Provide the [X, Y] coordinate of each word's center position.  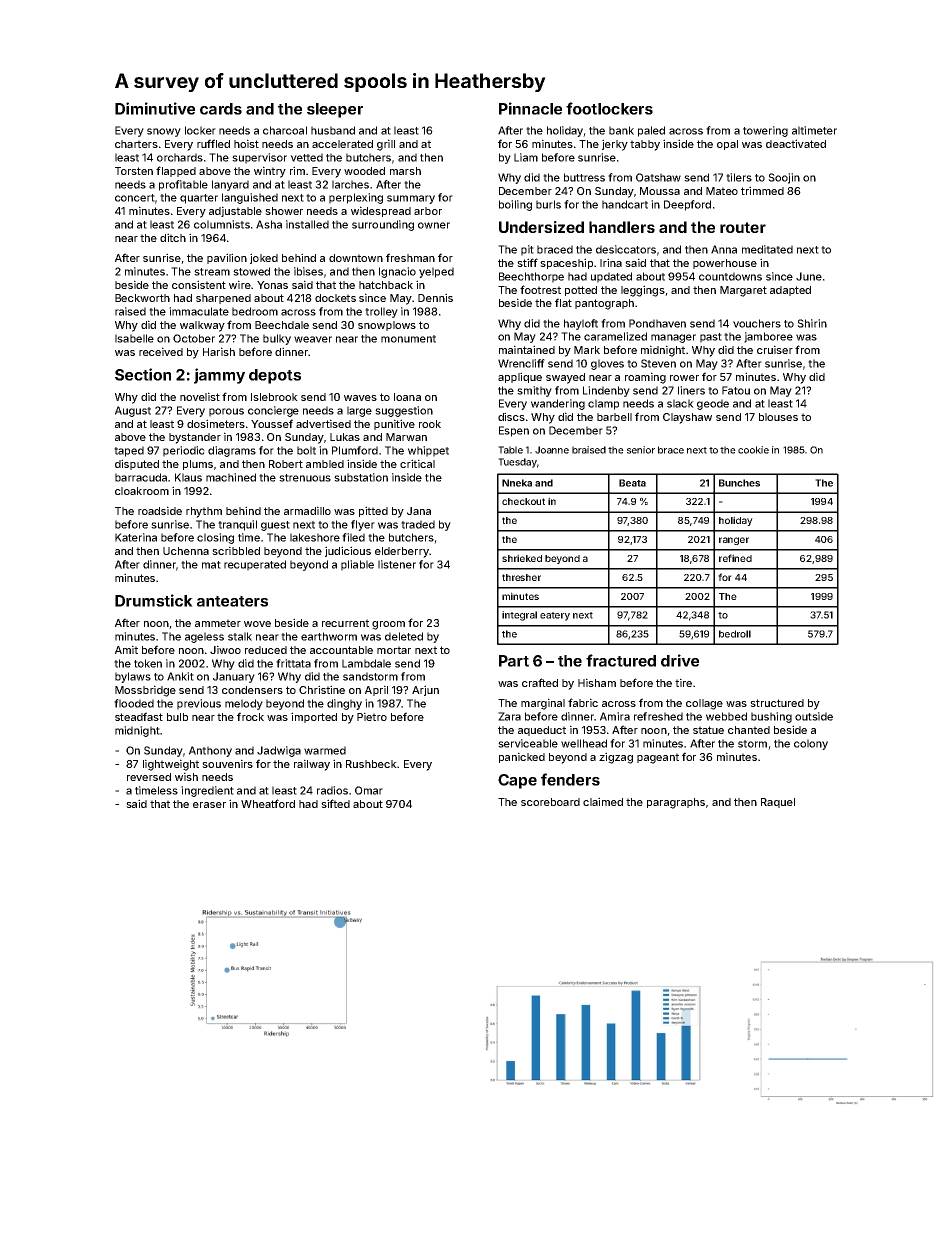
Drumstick [154, 600]
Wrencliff [521, 363]
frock [250, 716]
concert [135, 198]
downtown [356, 258]
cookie [753, 450]
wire [240, 284]
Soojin [784, 178]
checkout [523, 501]
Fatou [736, 390]
